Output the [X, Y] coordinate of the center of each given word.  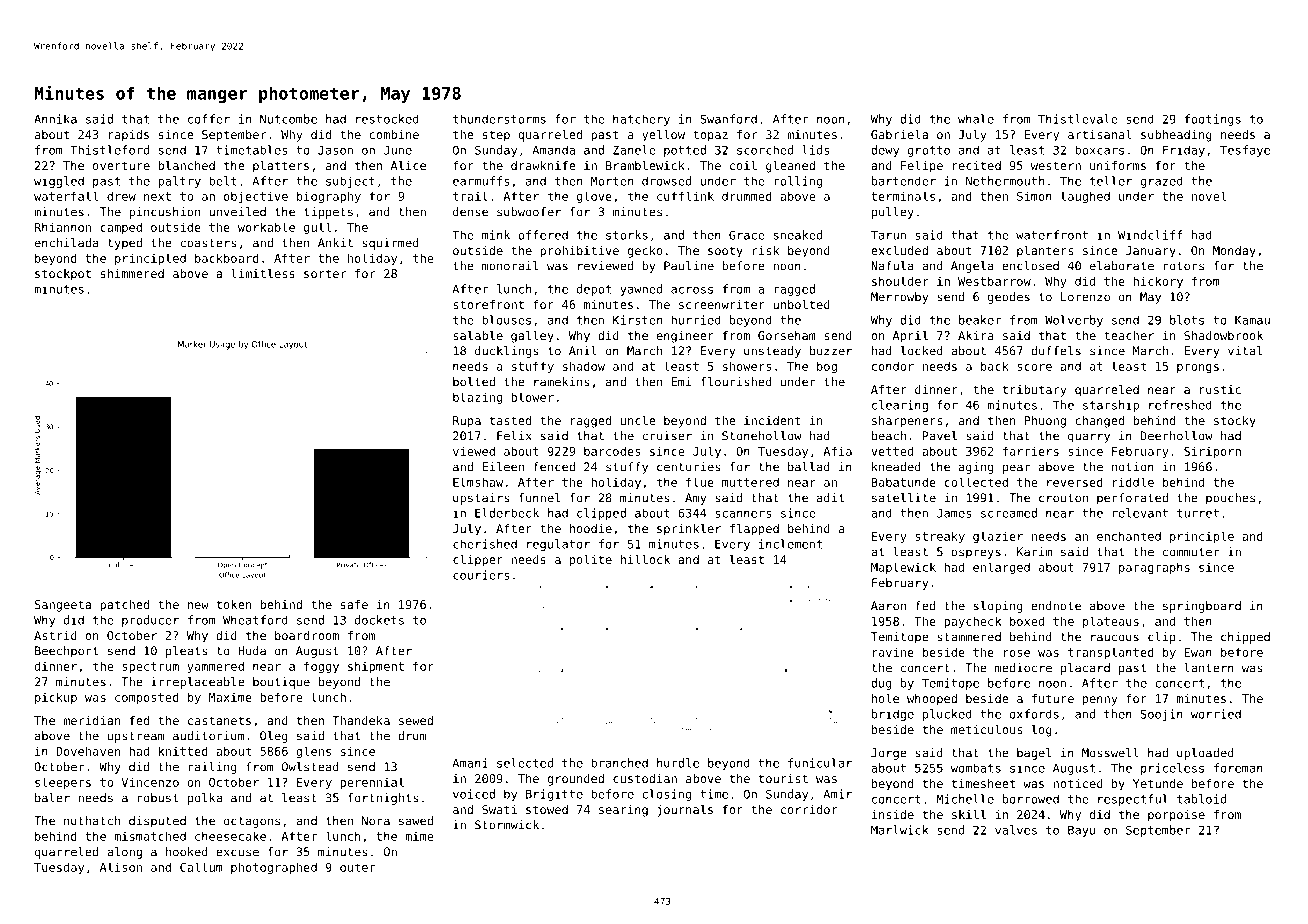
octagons [252, 822]
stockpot [63, 275]
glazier [998, 537]
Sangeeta [63, 606]
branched [619, 763]
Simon [1034, 196]
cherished [485, 544]
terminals [903, 196]
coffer [209, 119]
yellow [663, 136]
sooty [725, 252]
